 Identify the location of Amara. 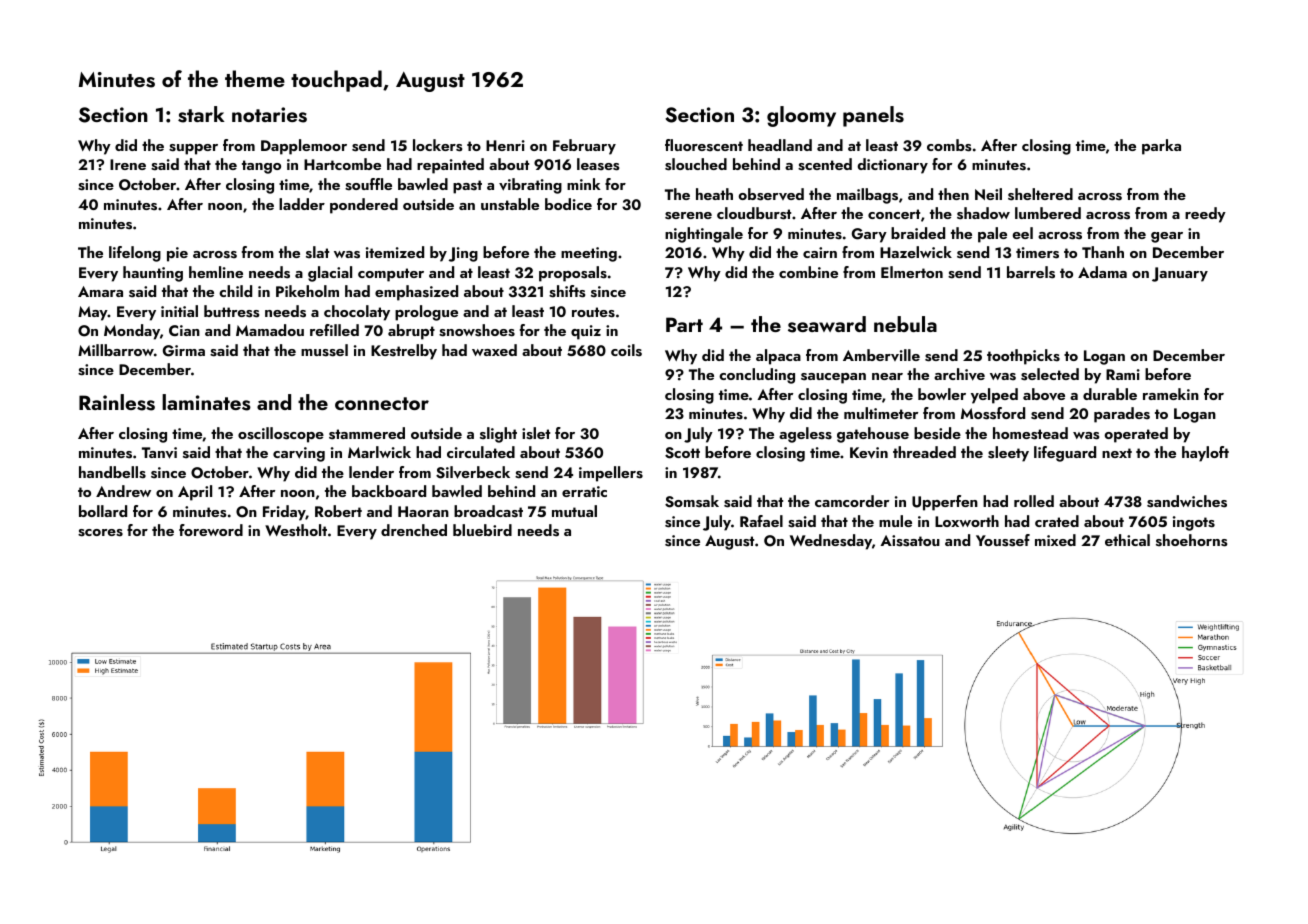
(100, 291).
